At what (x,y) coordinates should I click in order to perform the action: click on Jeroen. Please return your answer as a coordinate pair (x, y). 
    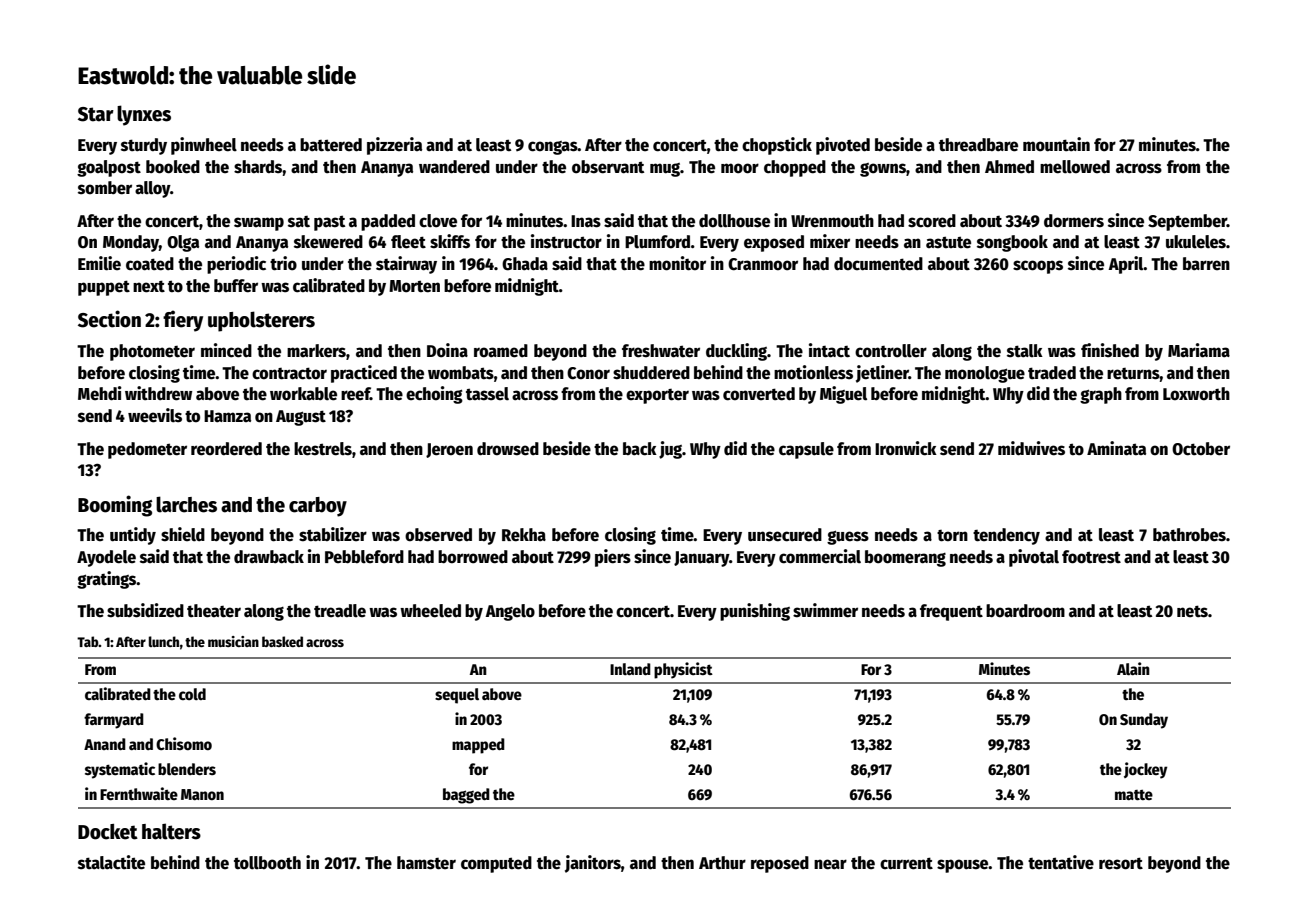
    Looking at the image, I should click on (449, 450).
